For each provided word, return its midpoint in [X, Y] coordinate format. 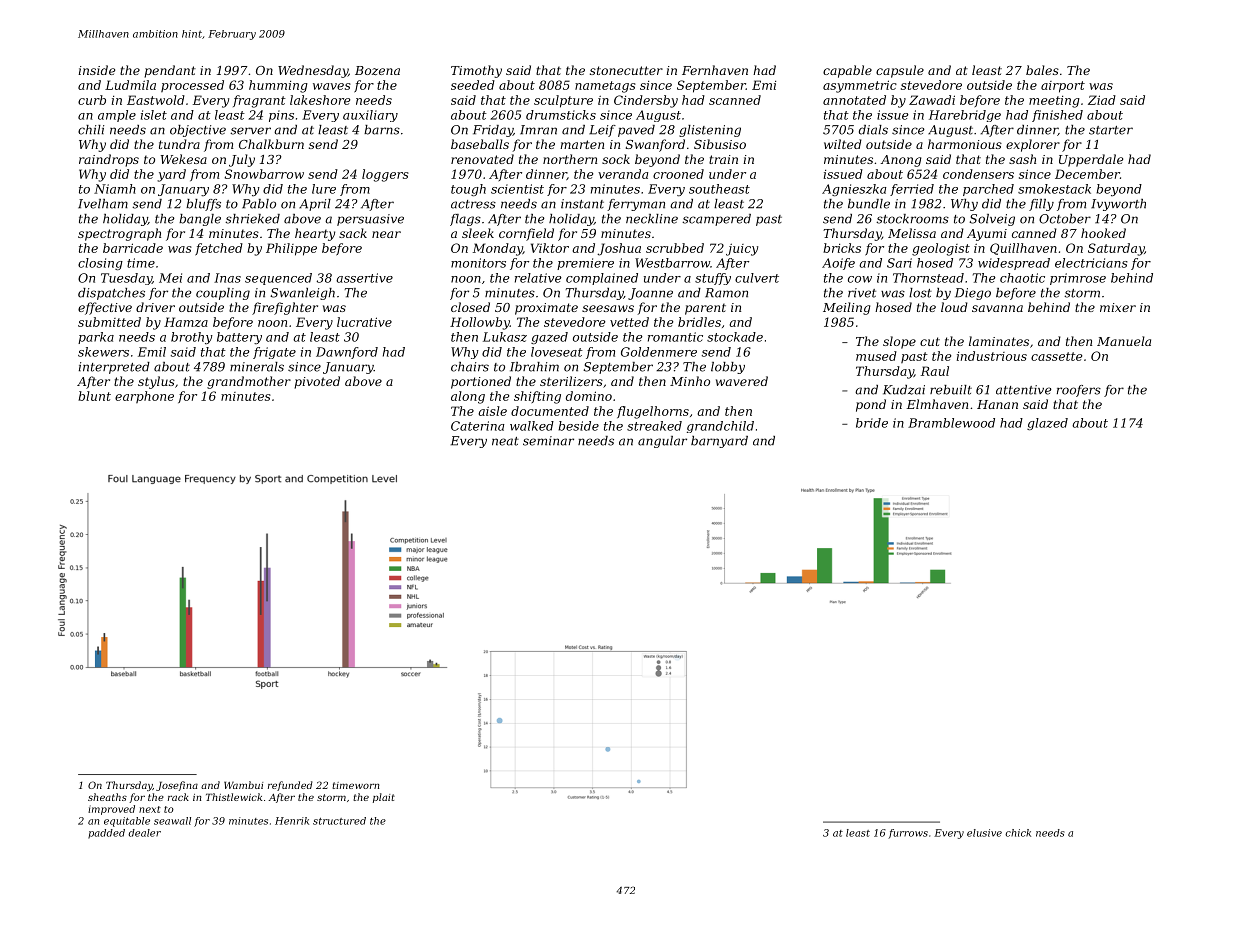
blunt [94, 396]
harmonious [965, 144]
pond [871, 405]
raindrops [109, 160]
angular [662, 442]
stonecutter [626, 70]
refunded [290, 786]
